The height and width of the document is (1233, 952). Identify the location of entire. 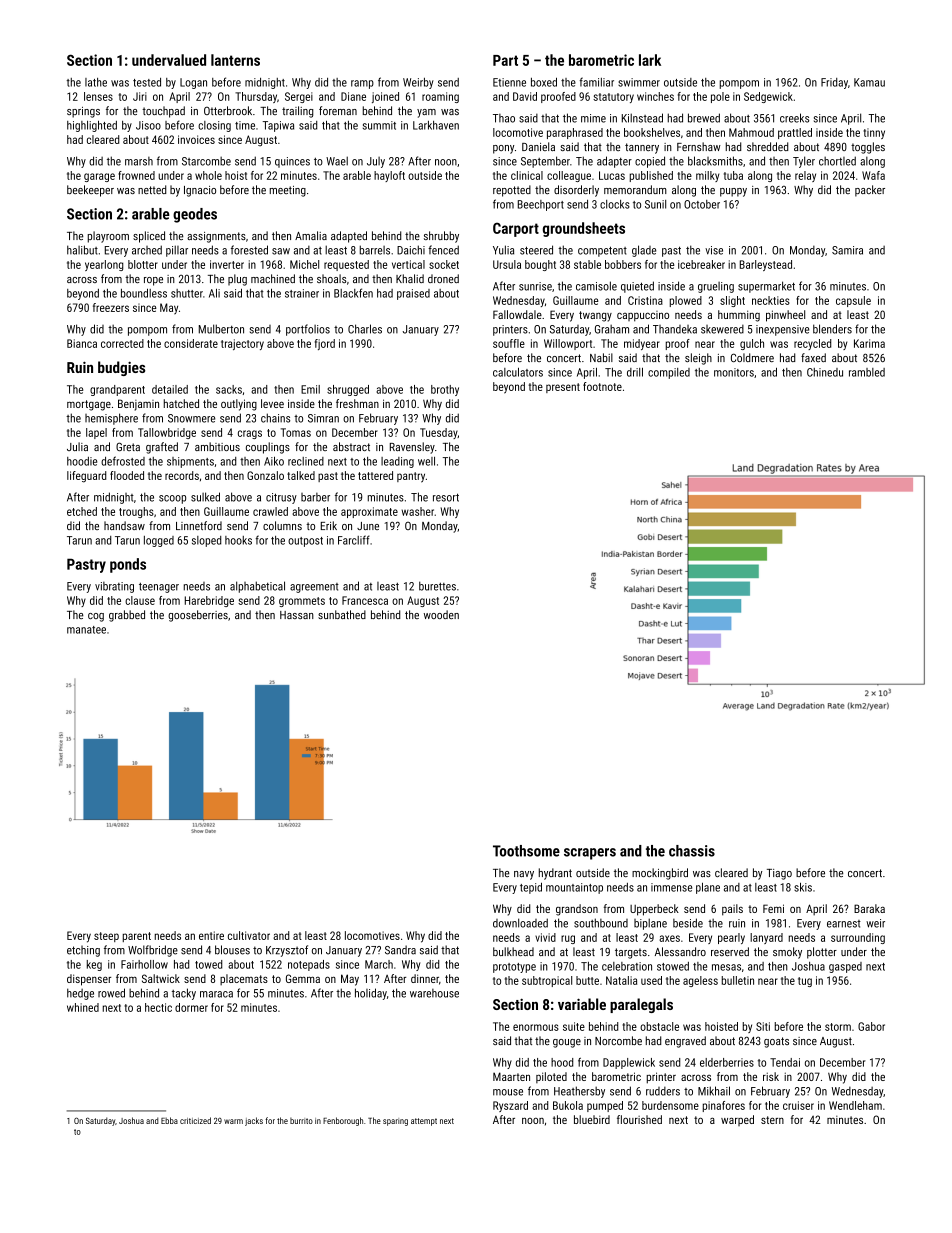
(211, 935).
